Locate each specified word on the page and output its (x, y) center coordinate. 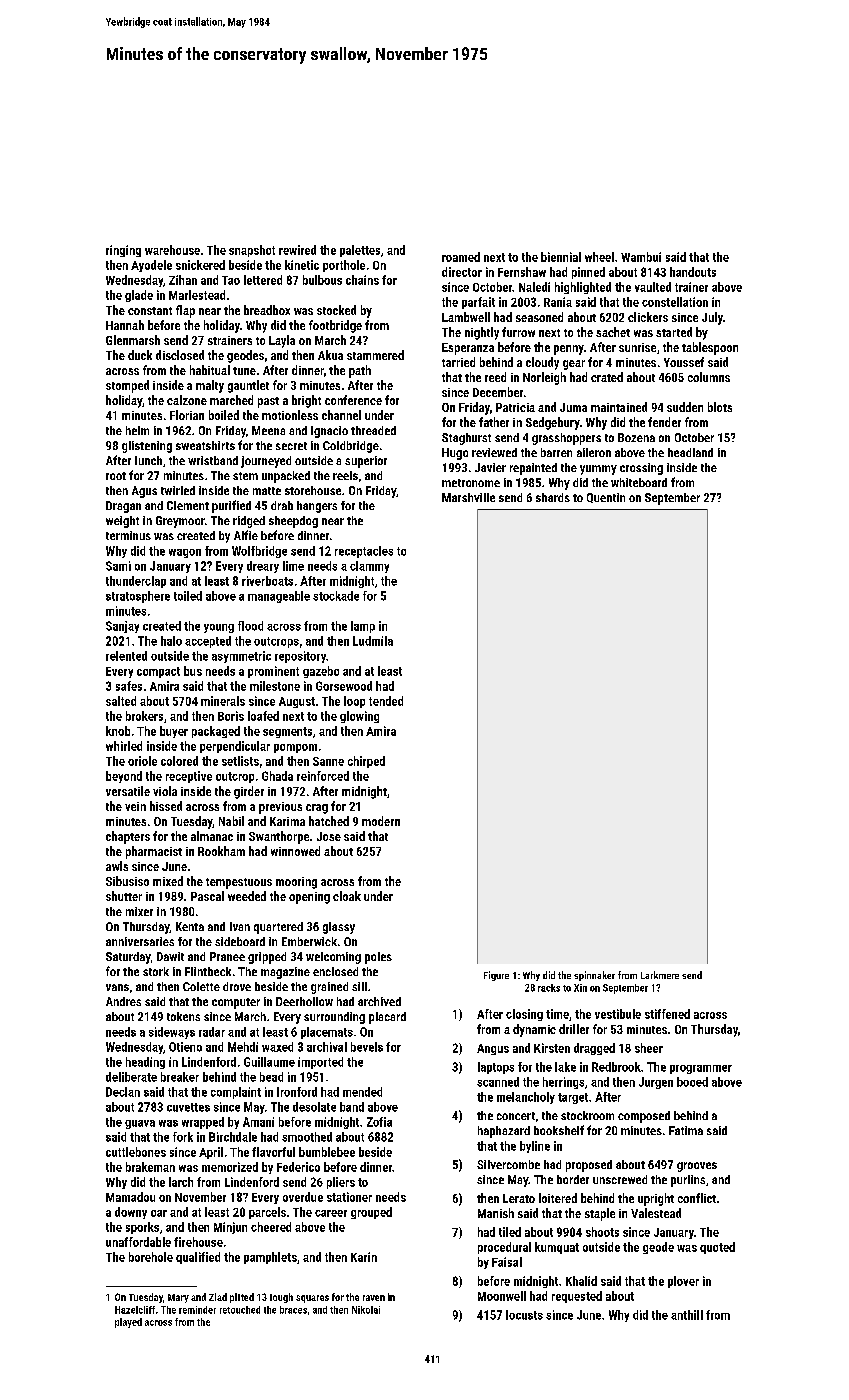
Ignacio (329, 432)
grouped (371, 1213)
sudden (685, 407)
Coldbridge (351, 447)
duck (140, 355)
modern (381, 821)
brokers (144, 716)
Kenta (190, 926)
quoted (717, 1248)
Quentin (606, 498)
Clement (188, 505)
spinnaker (594, 976)
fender (664, 422)
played (128, 1323)
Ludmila (373, 641)
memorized (230, 1167)
